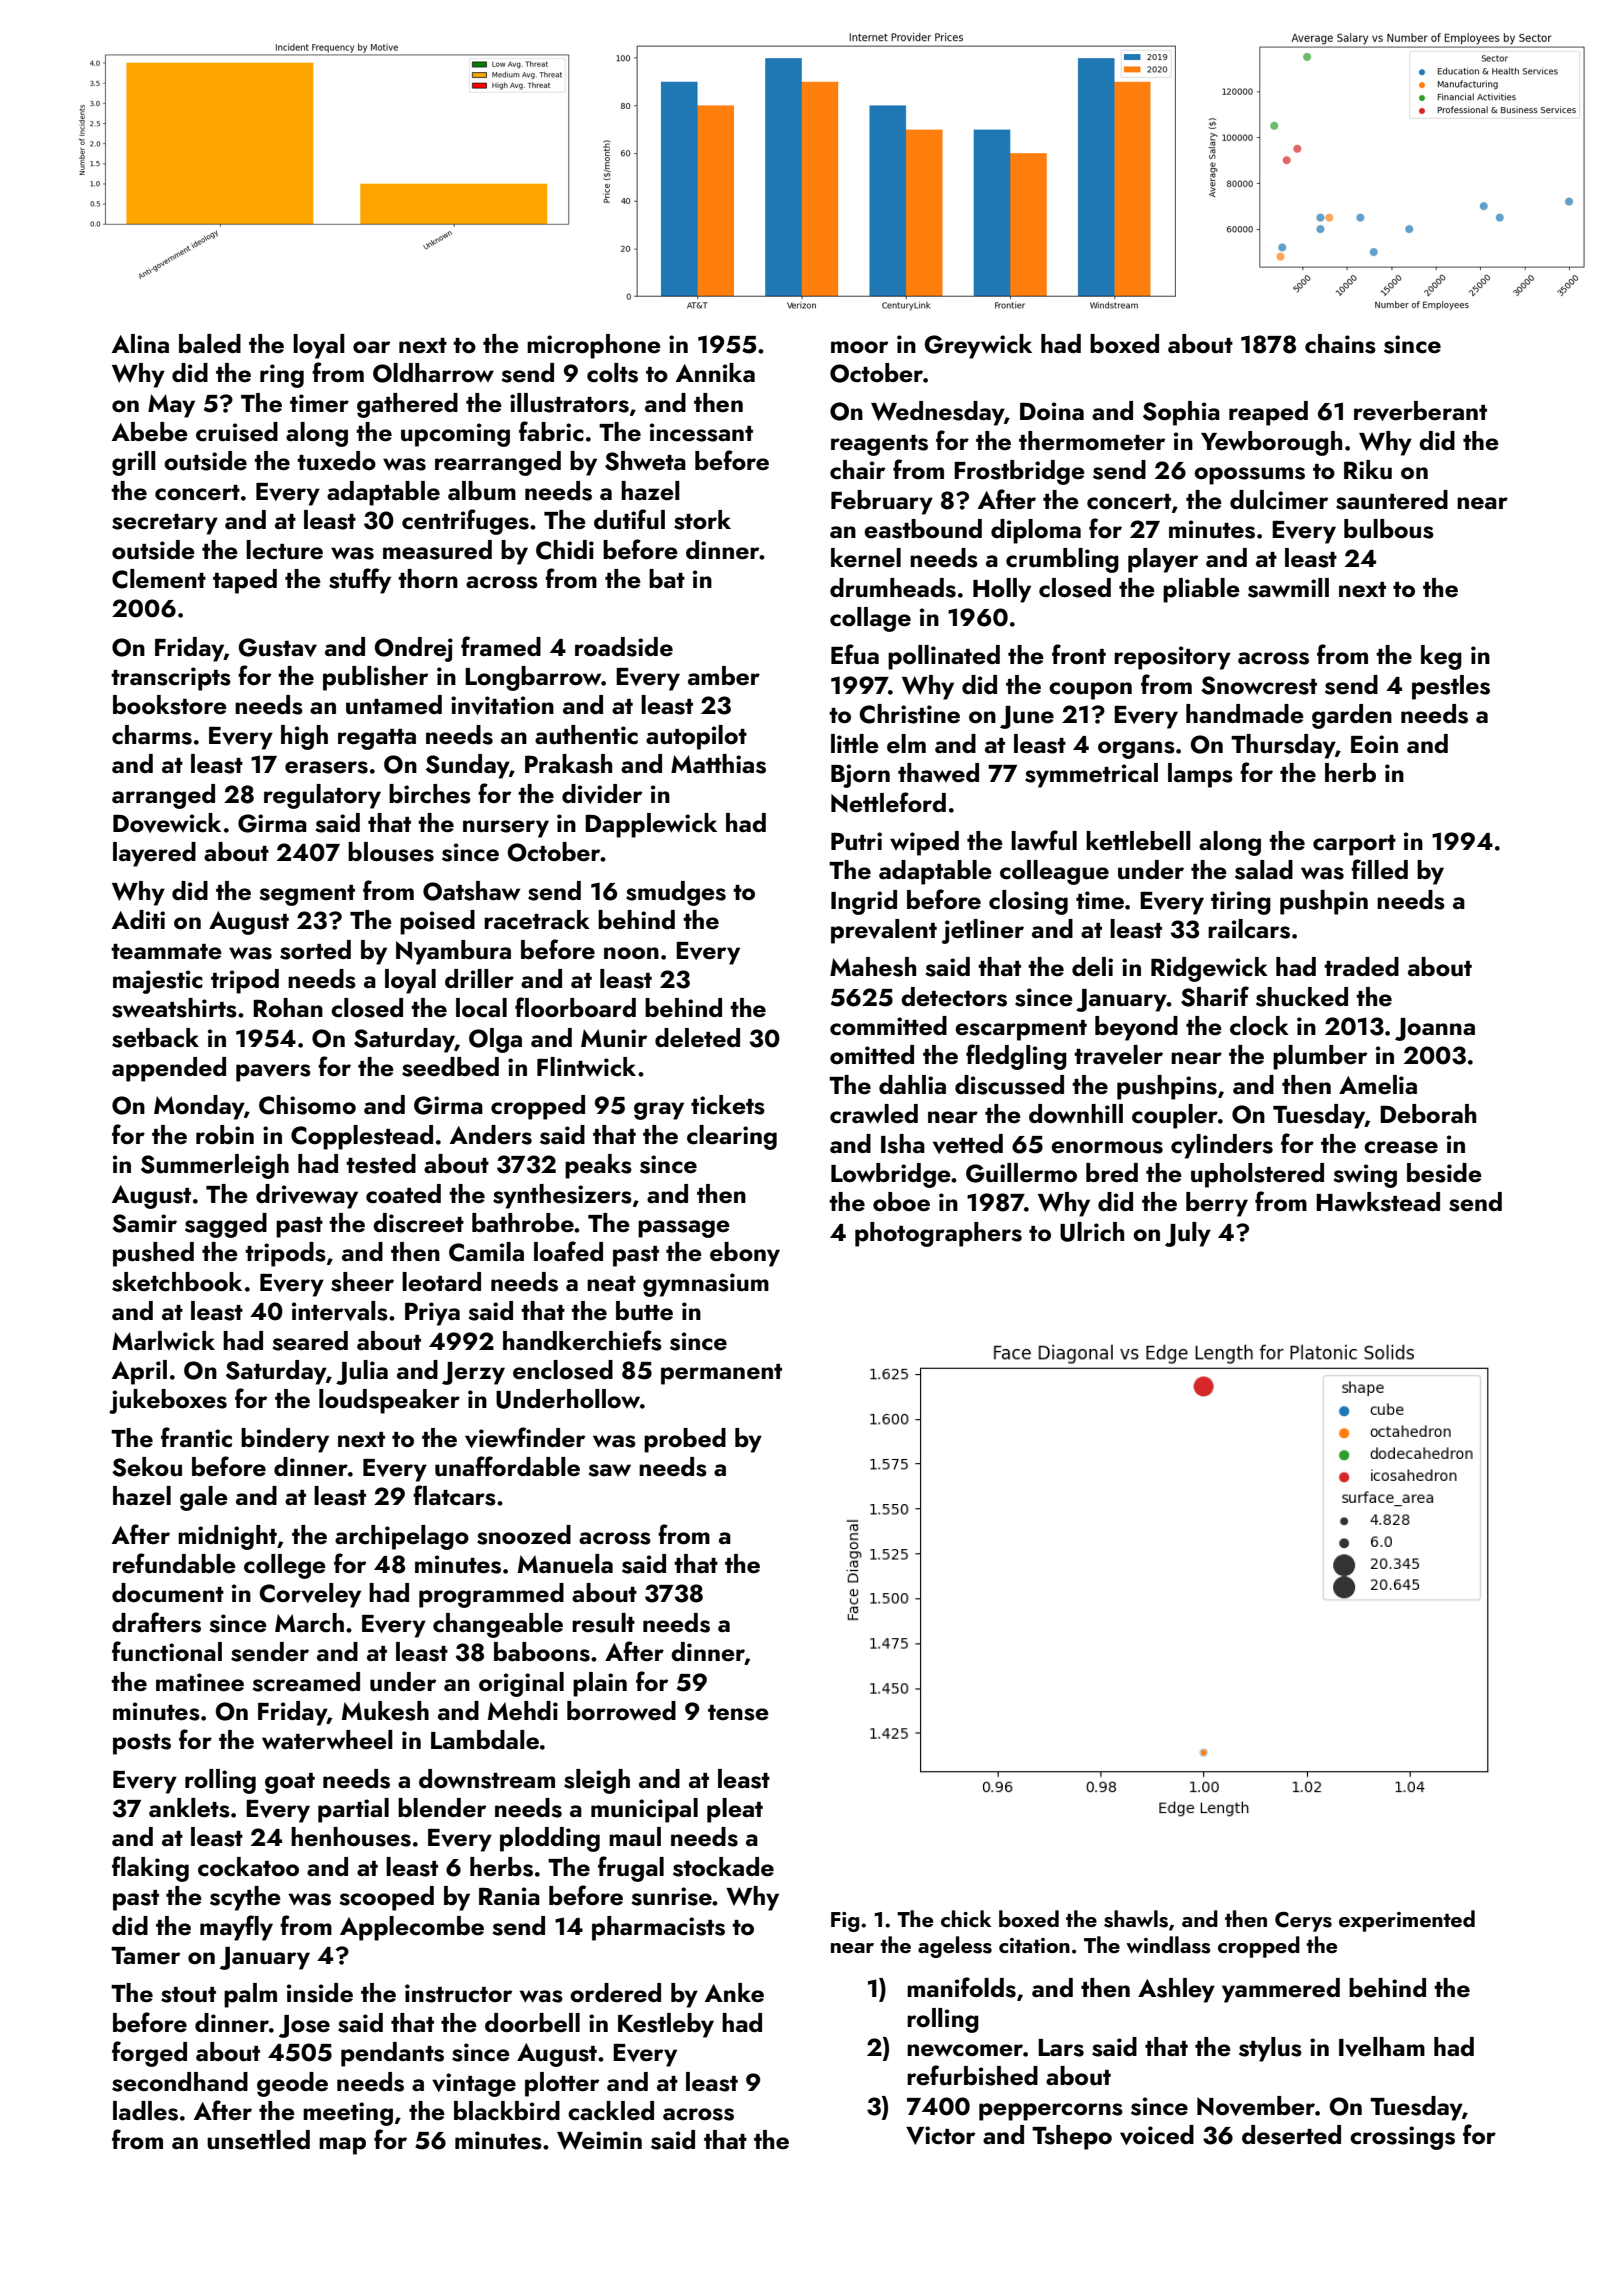  What do you see at coordinates (866, 558) in the screenshot?
I see `kernel` at bounding box center [866, 558].
